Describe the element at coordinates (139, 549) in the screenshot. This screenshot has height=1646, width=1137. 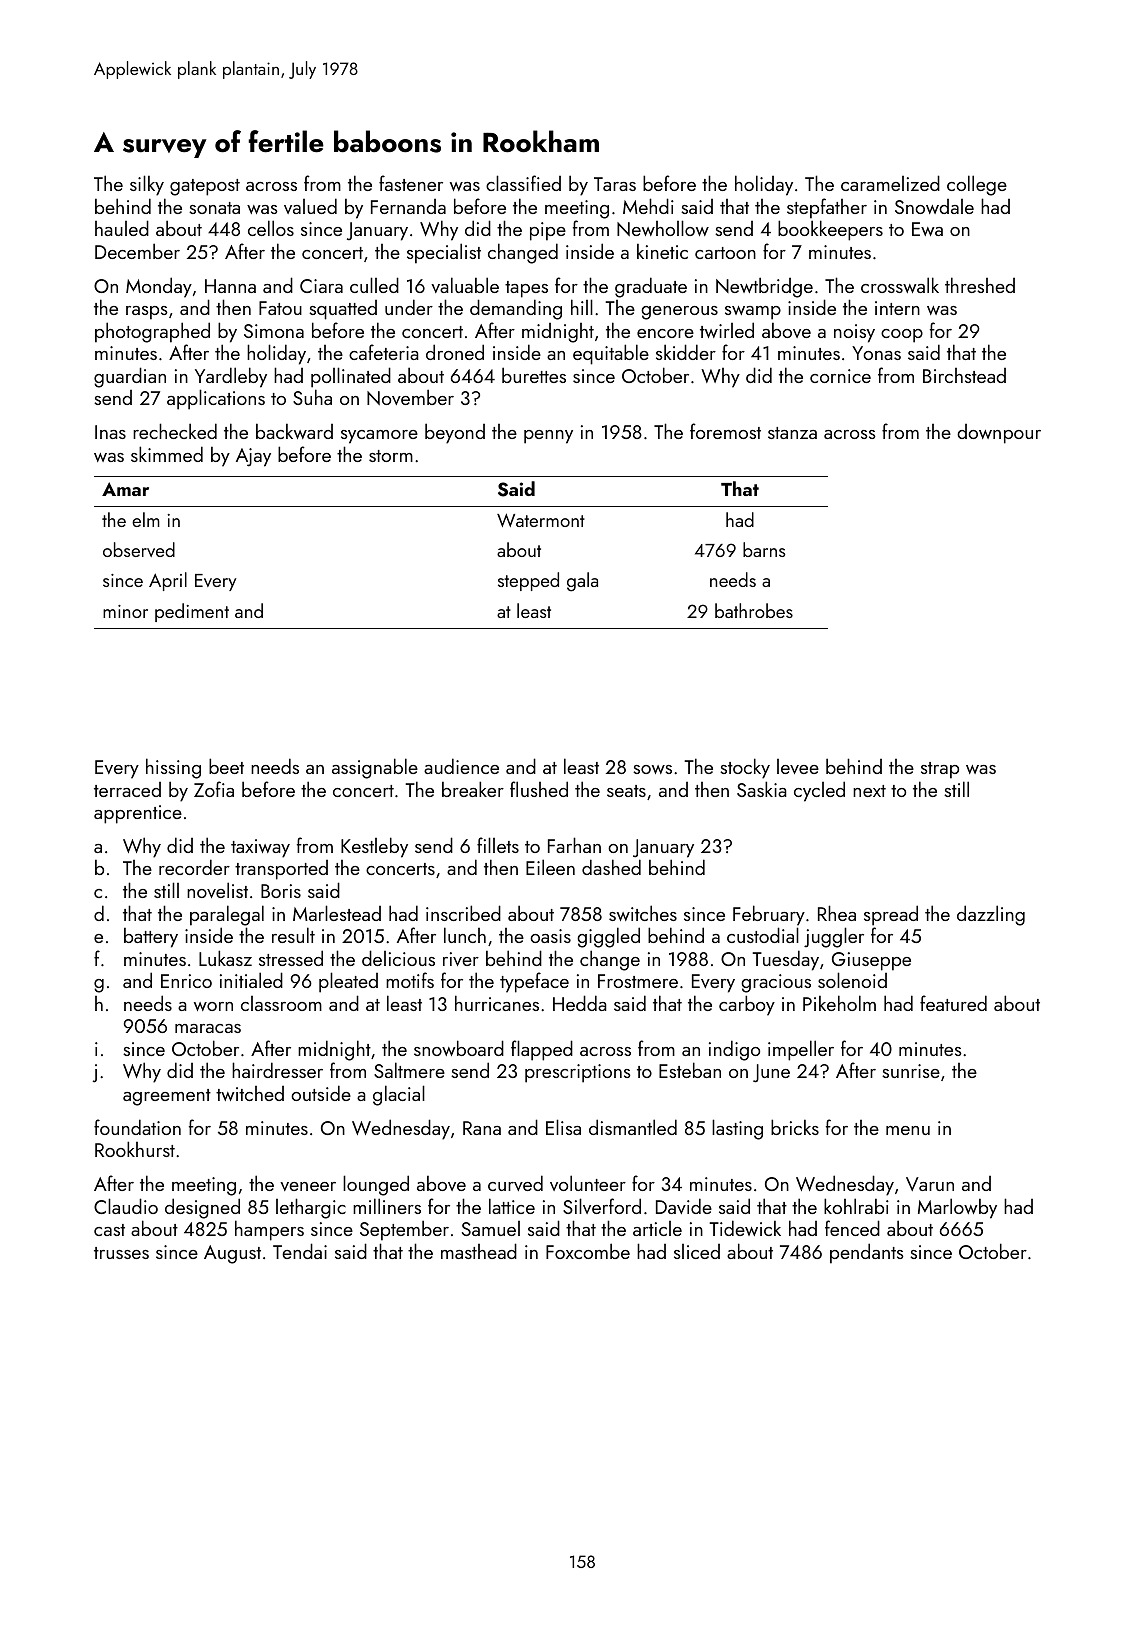
I see `observed` at that location.
